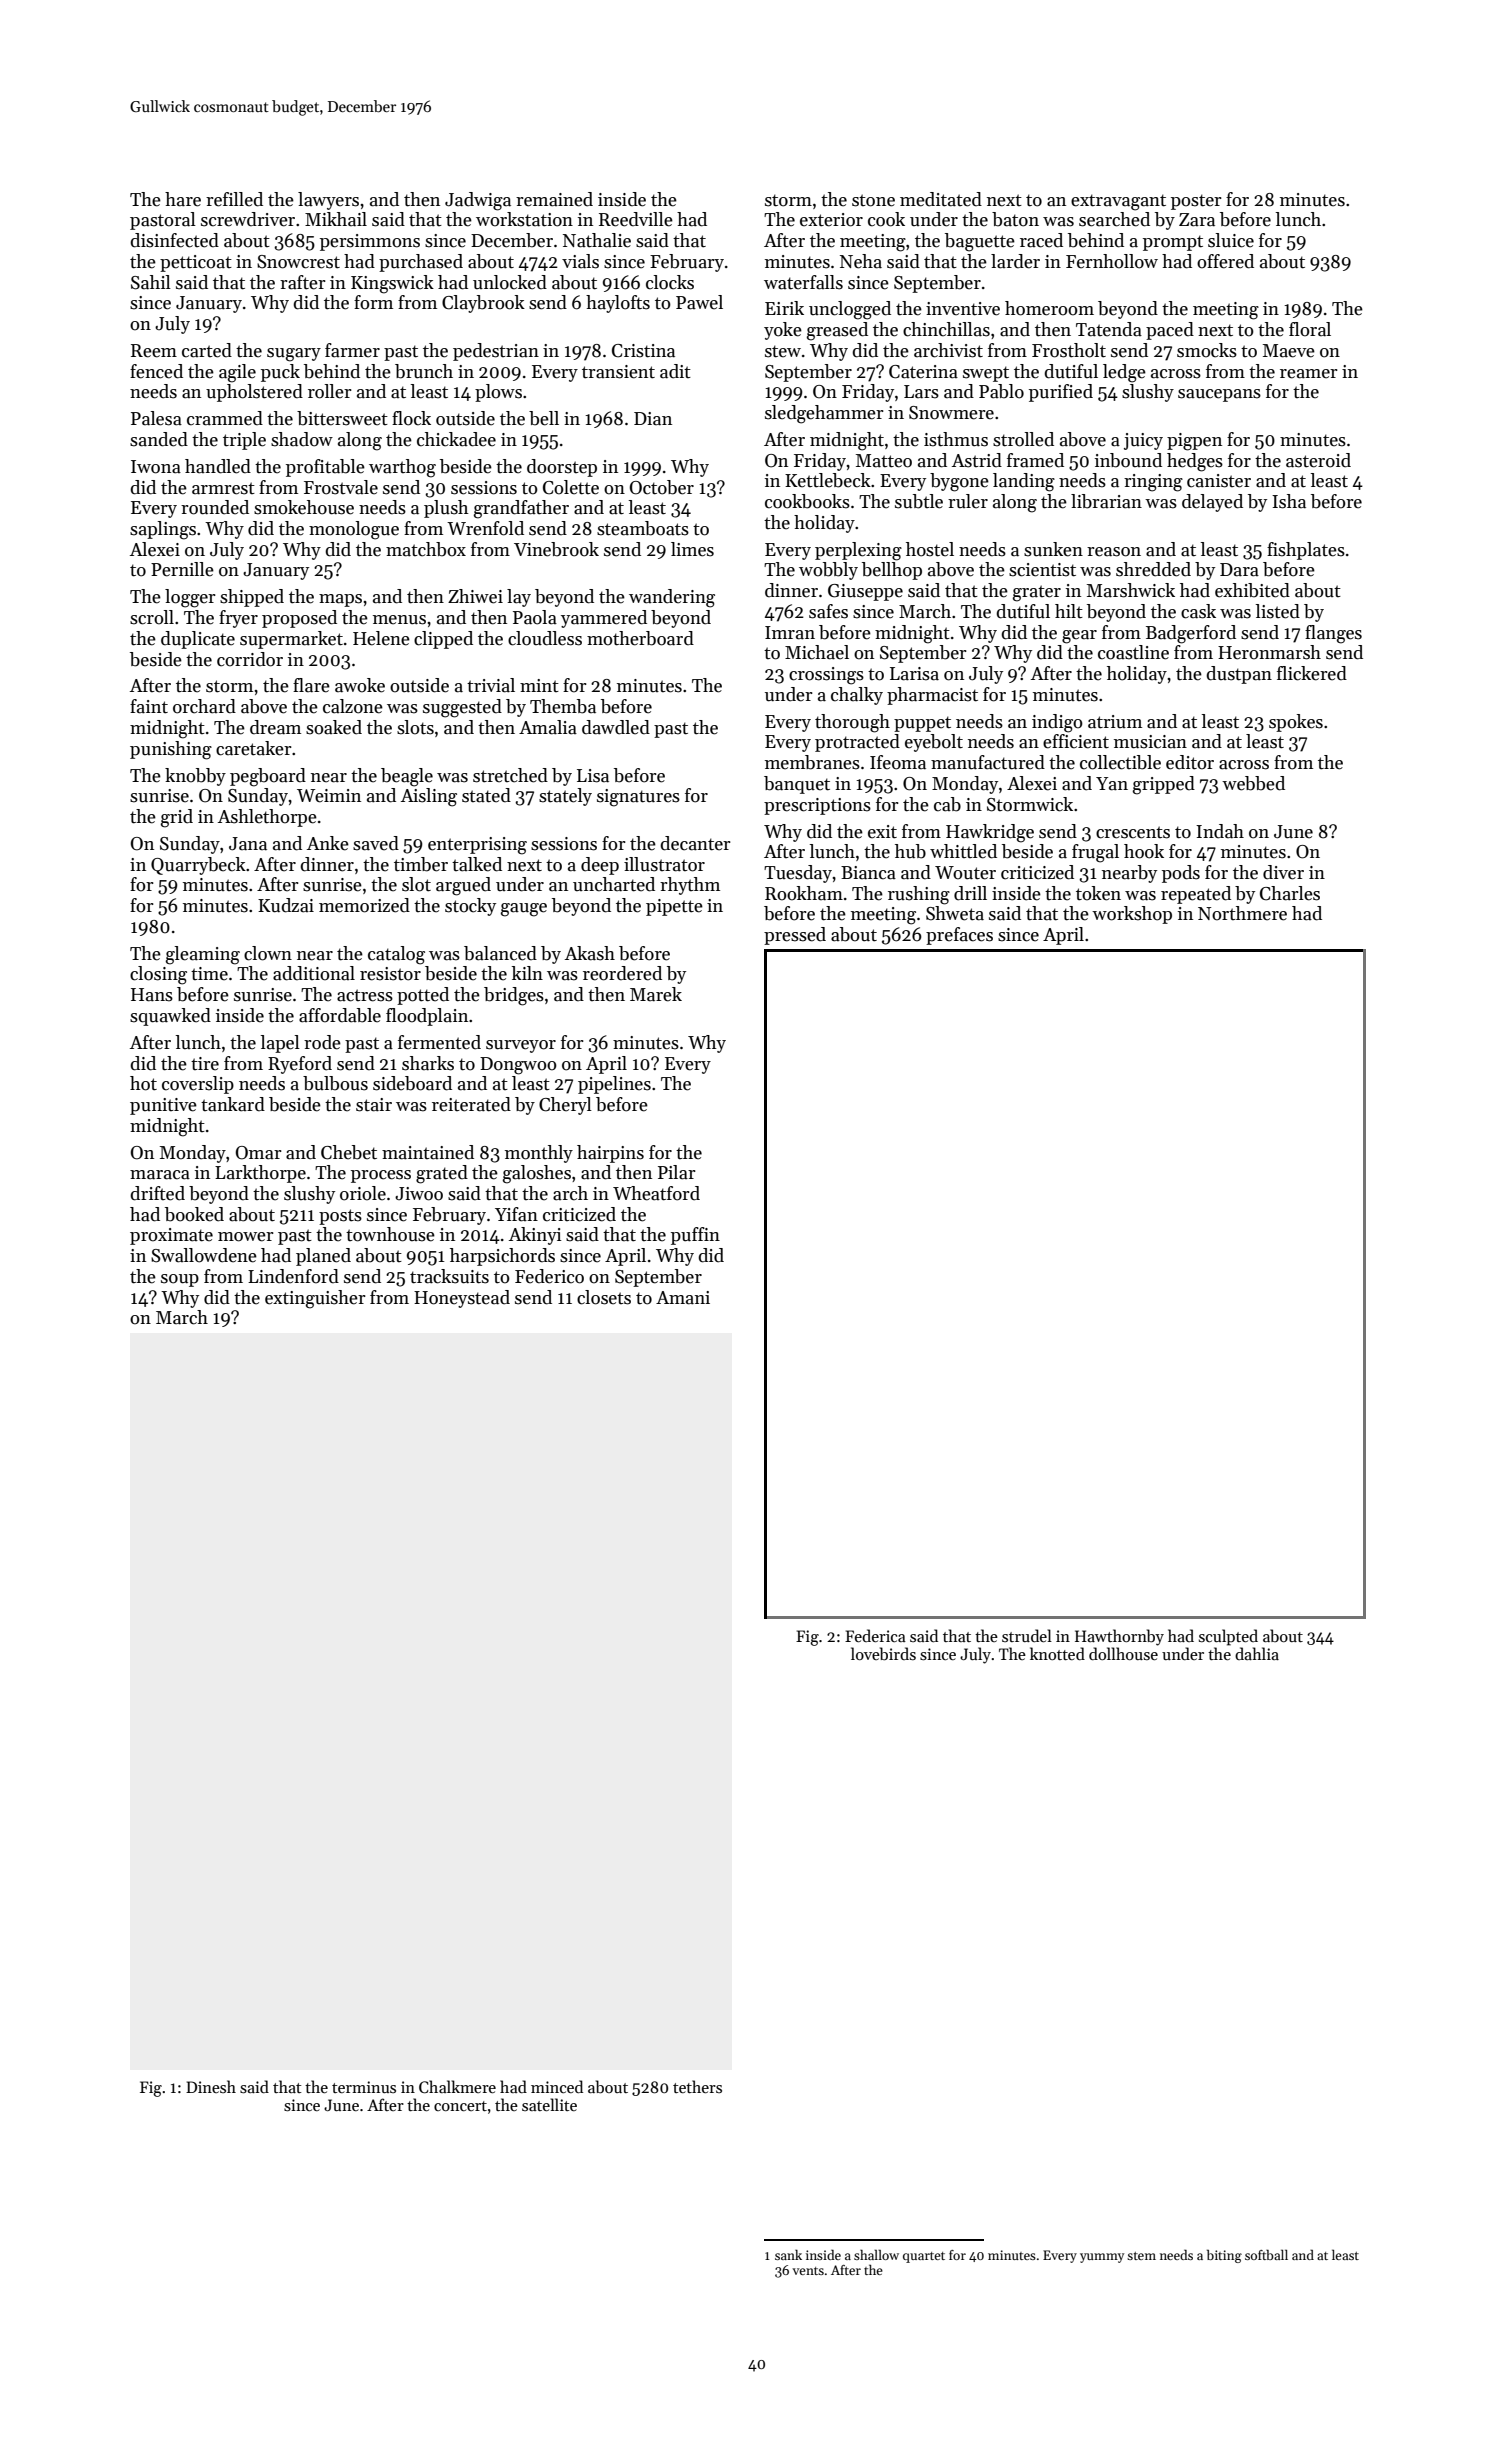  What do you see at coordinates (364, 2087) in the image?
I see `terminus` at bounding box center [364, 2087].
